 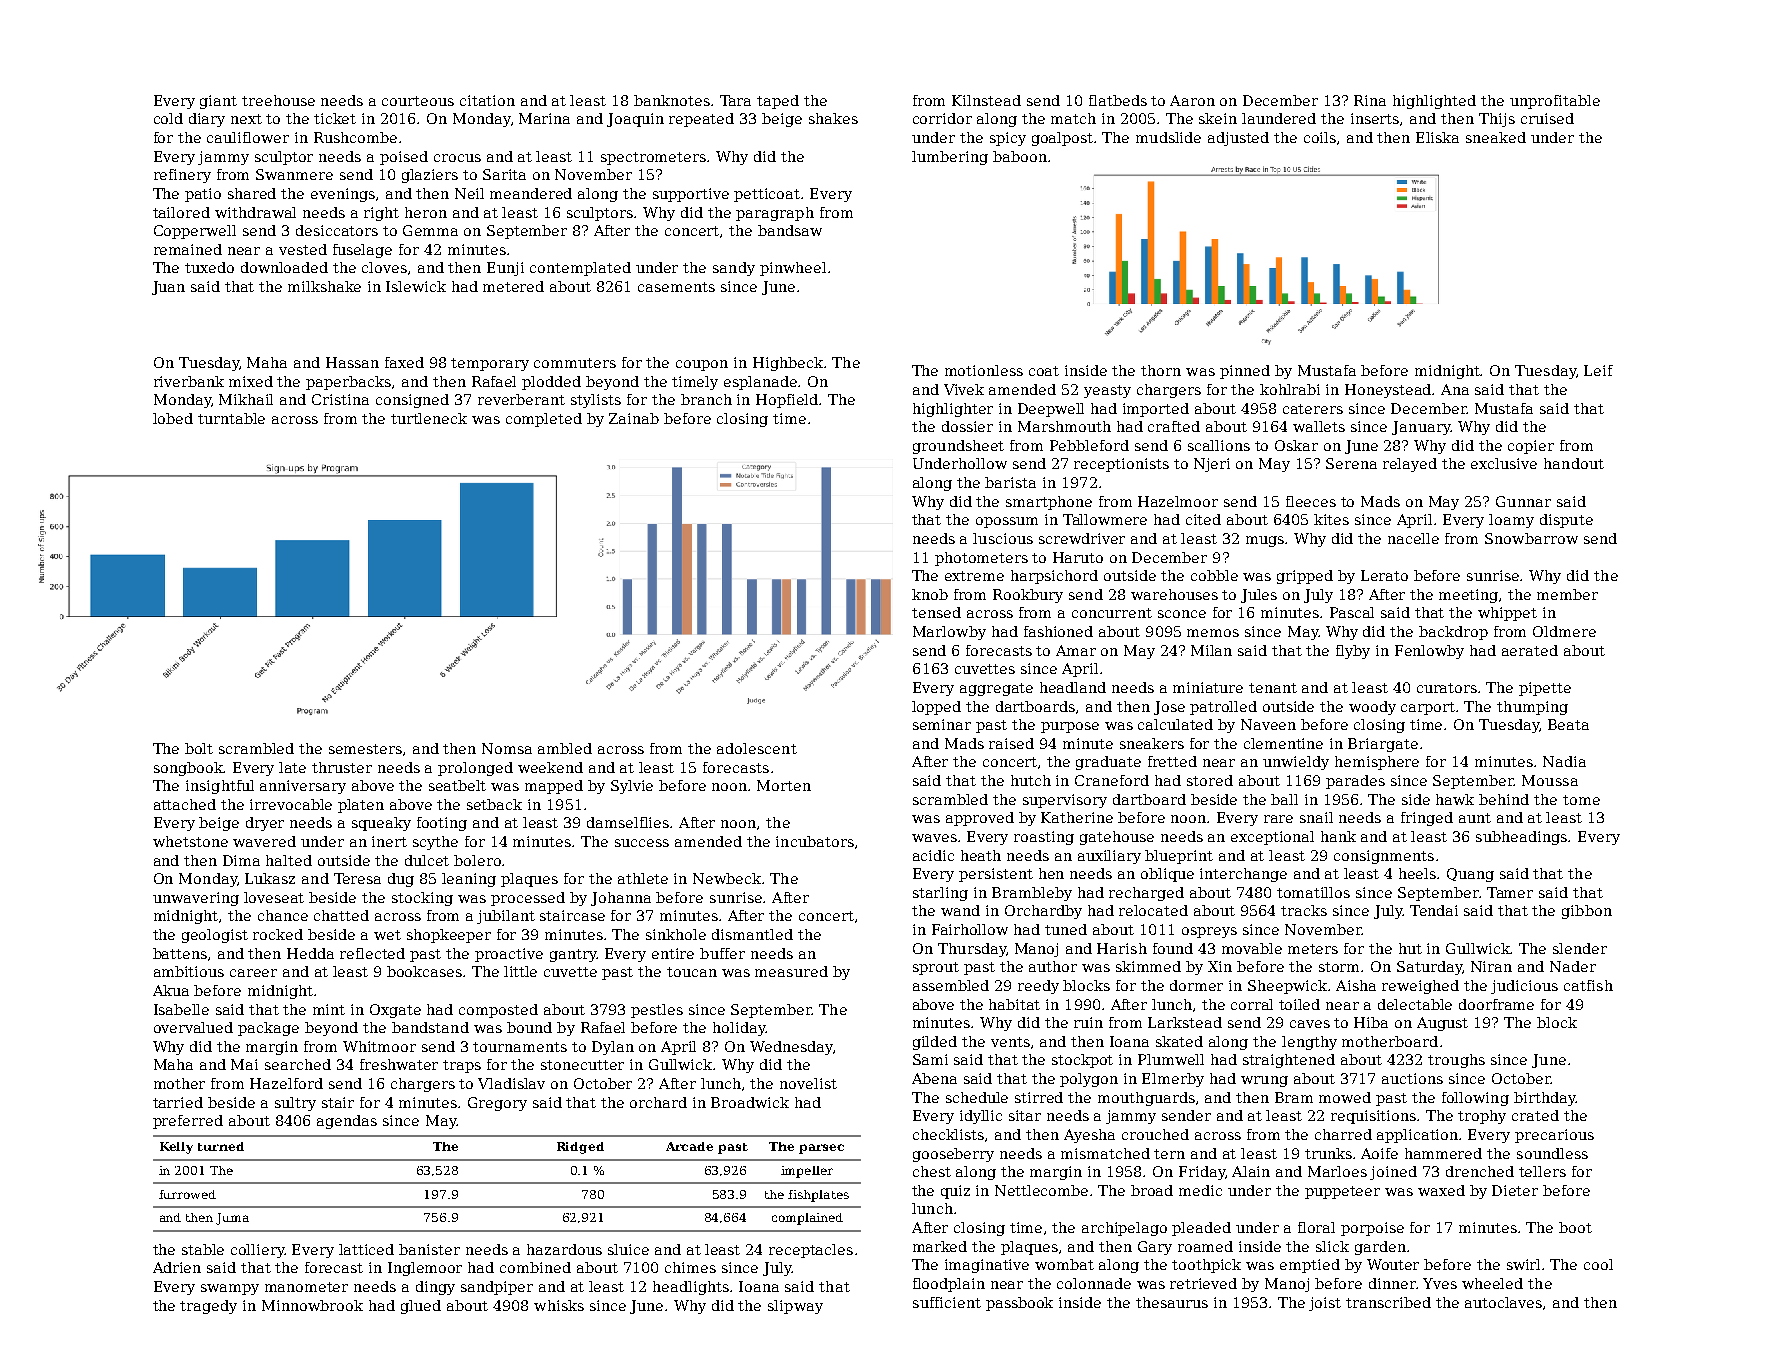 What do you see at coordinates (930, 594) in the screenshot?
I see `knob` at bounding box center [930, 594].
